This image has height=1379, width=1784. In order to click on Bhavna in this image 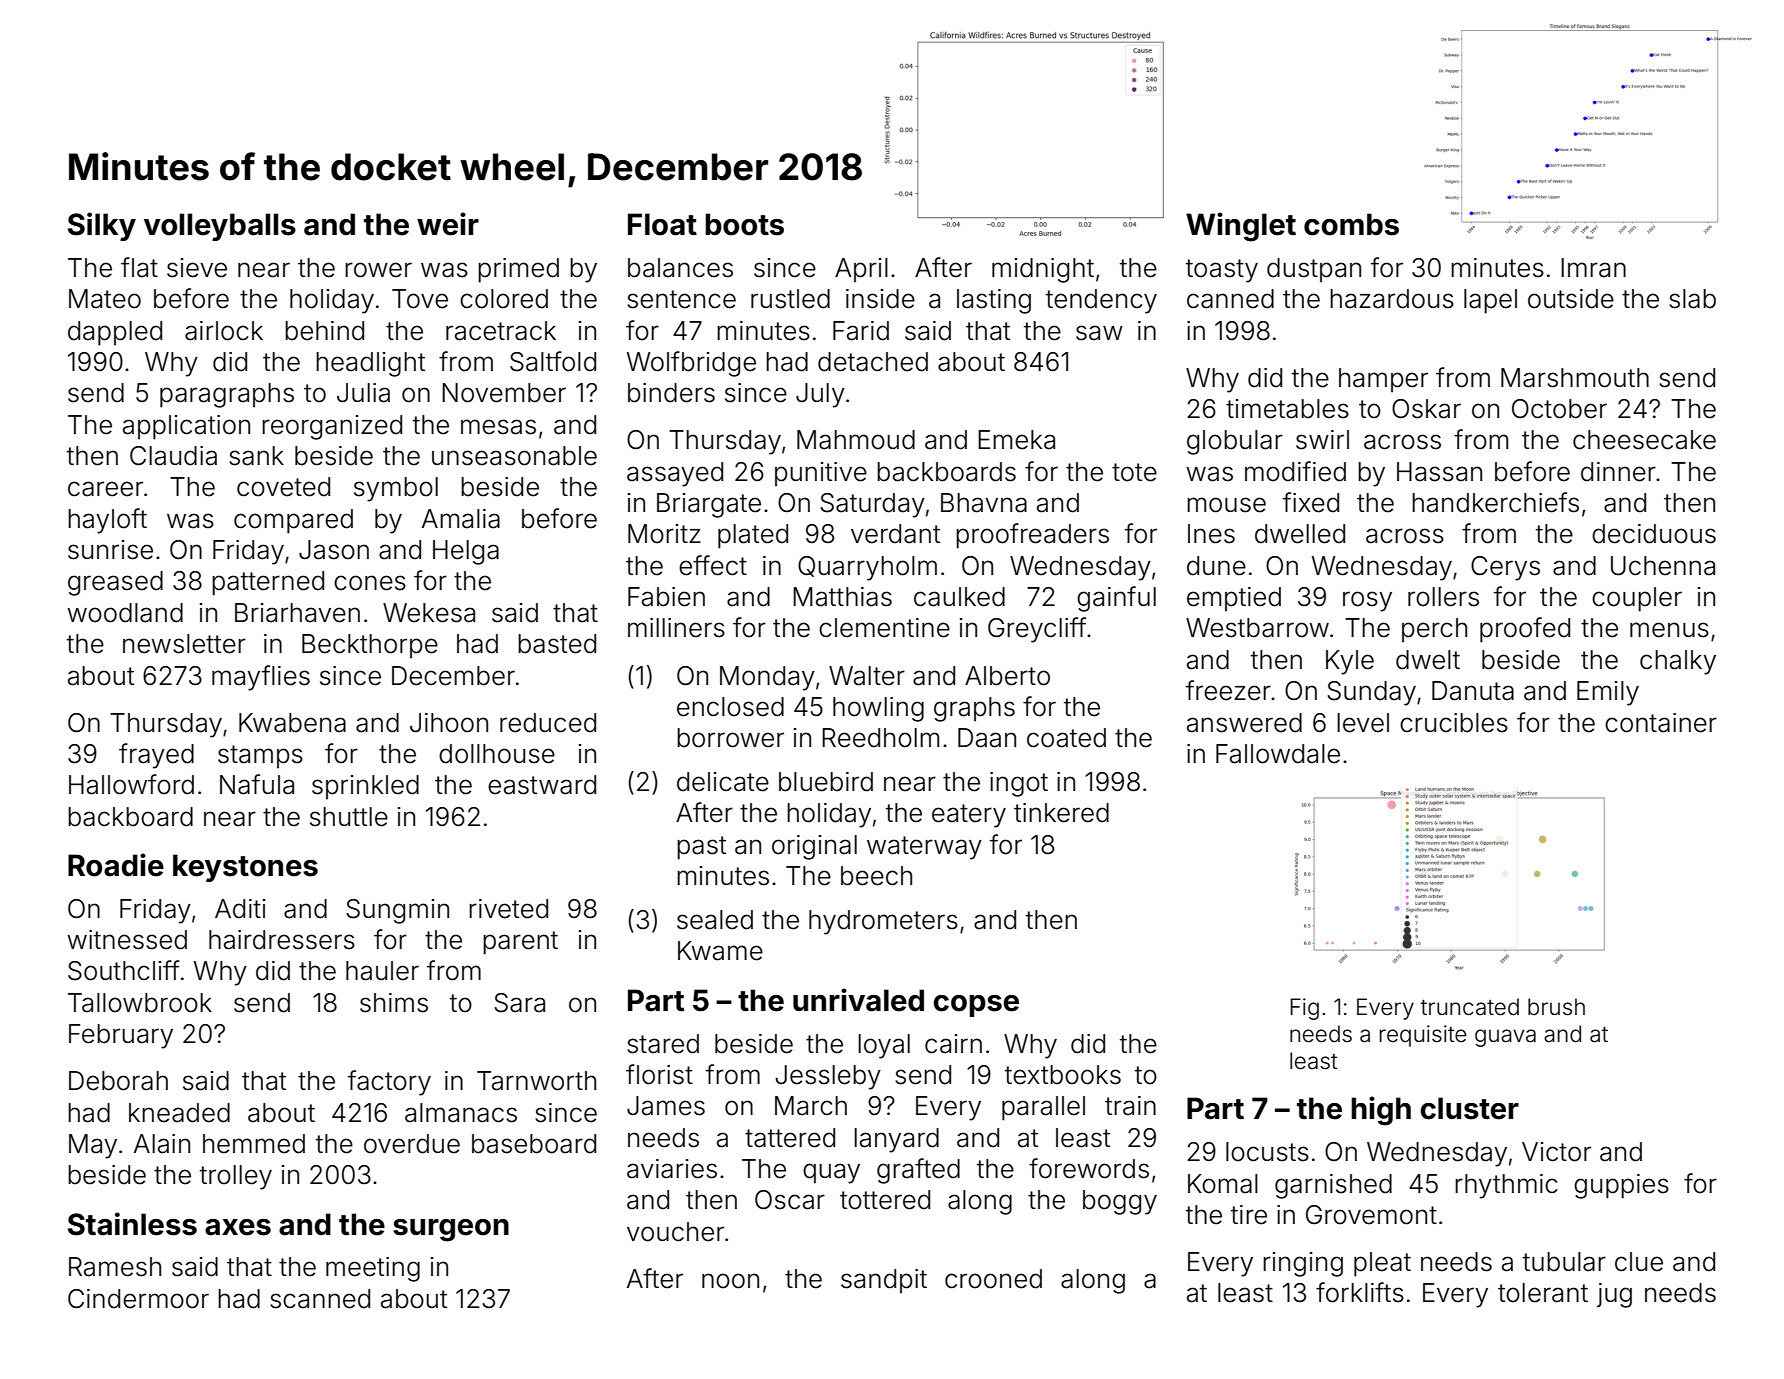, I will do `click(984, 503)`.
